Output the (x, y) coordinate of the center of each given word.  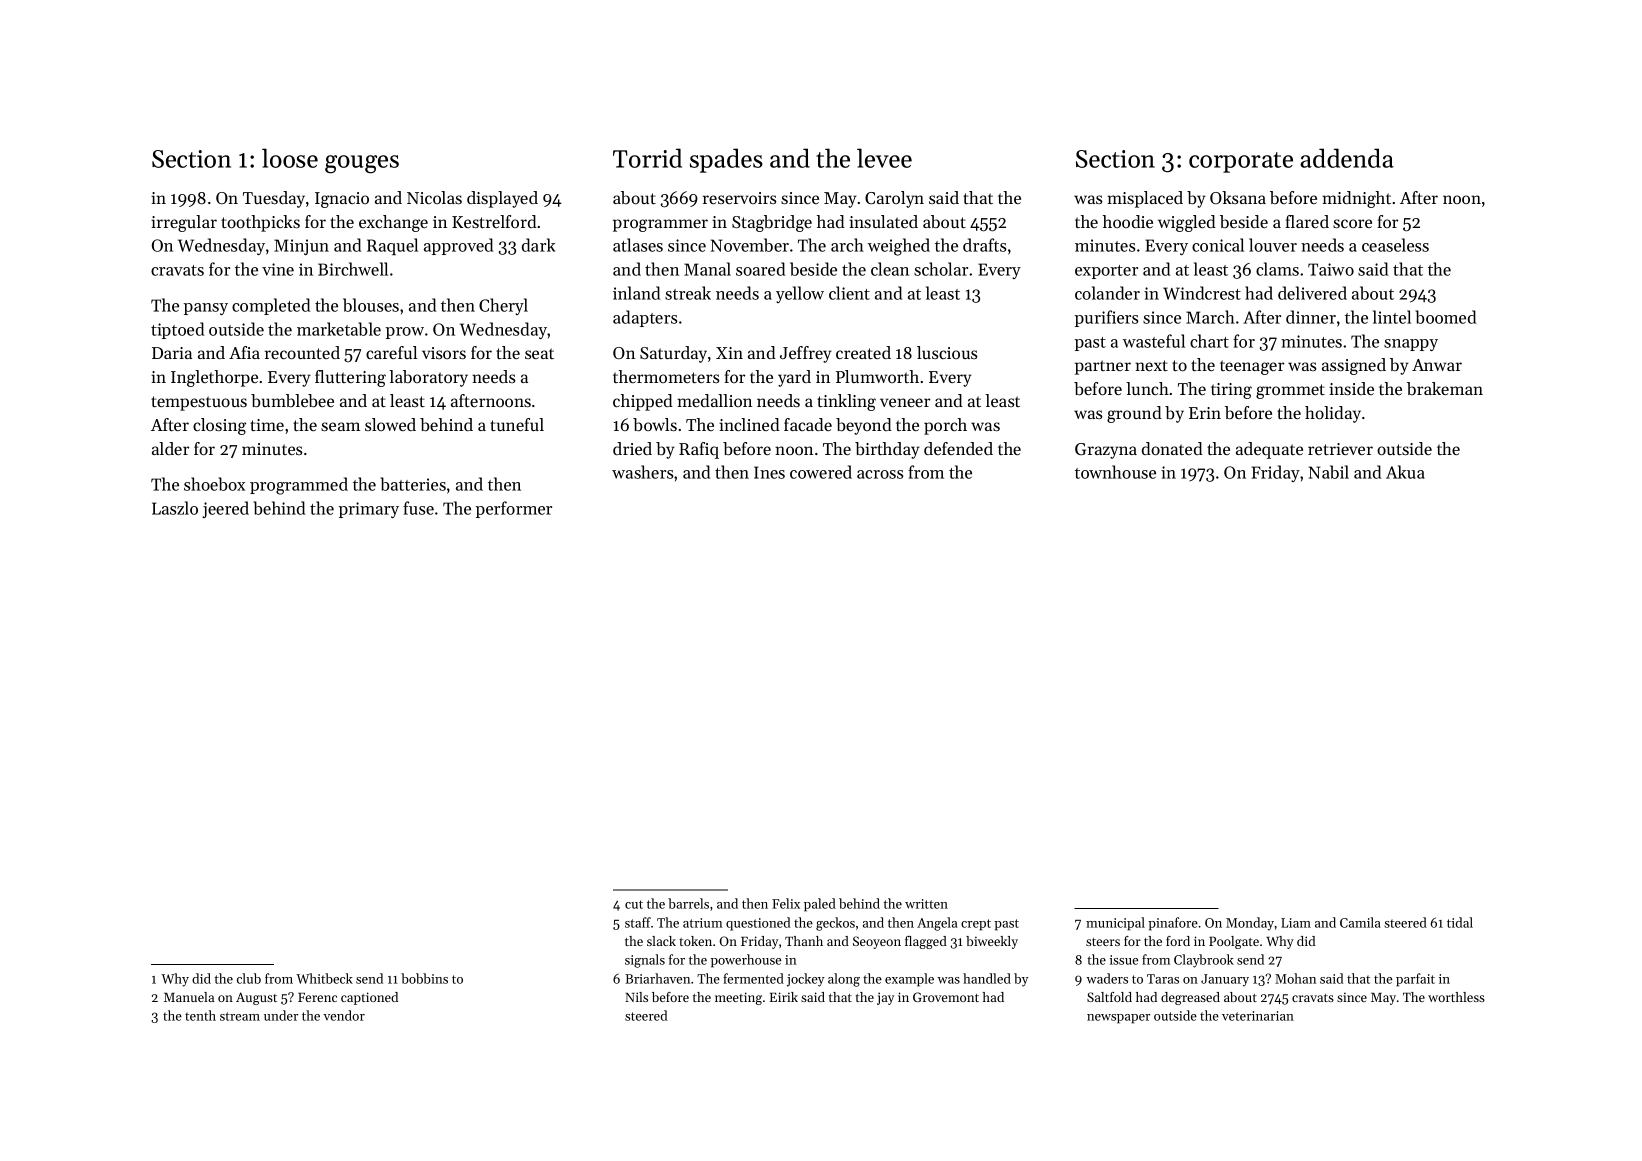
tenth (200, 1015)
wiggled (1187, 223)
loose (290, 158)
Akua (1405, 472)
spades (726, 160)
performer (514, 509)
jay (885, 998)
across (880, 474)
